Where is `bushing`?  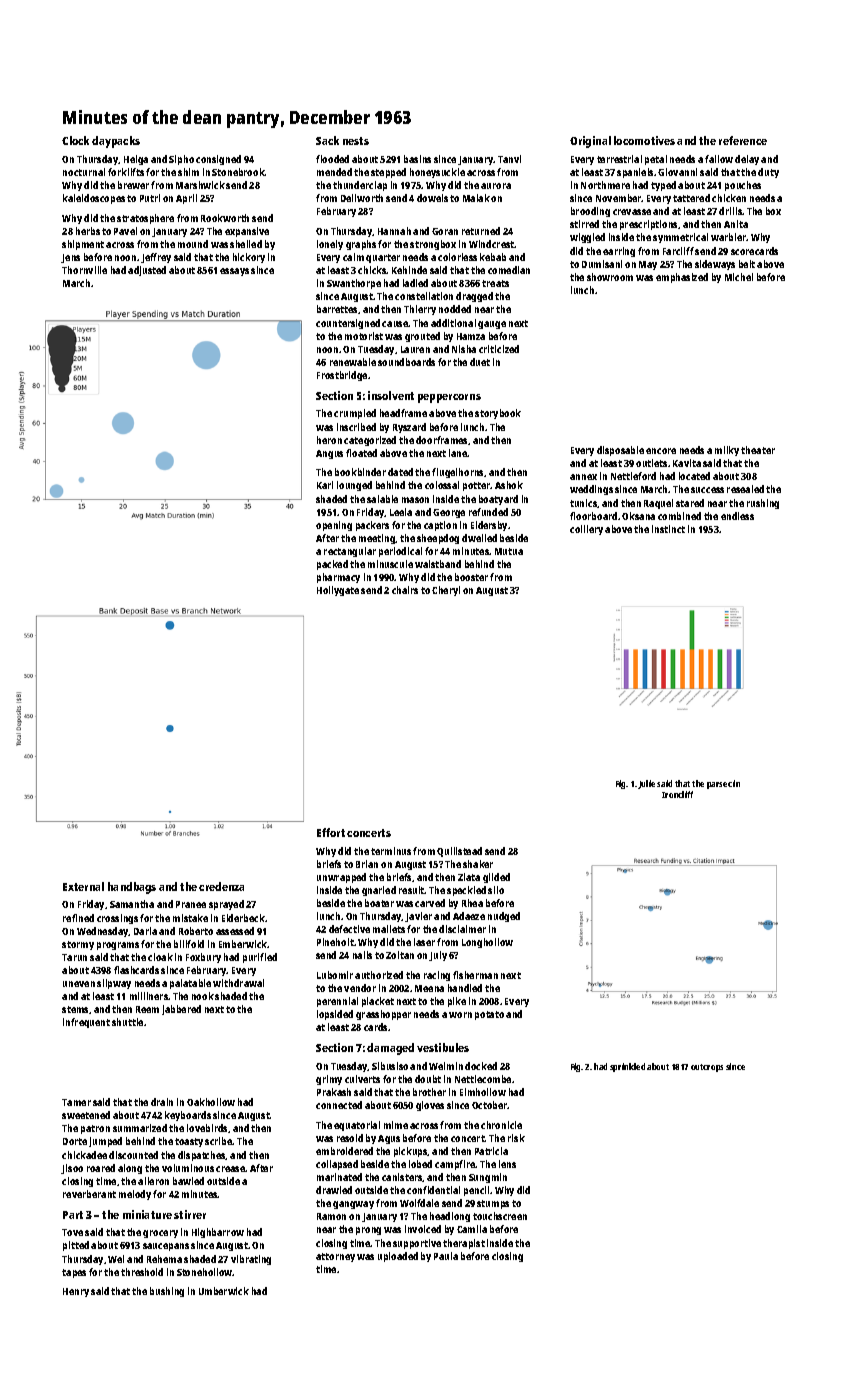
bushing is located at coordinates (167, 1292).
